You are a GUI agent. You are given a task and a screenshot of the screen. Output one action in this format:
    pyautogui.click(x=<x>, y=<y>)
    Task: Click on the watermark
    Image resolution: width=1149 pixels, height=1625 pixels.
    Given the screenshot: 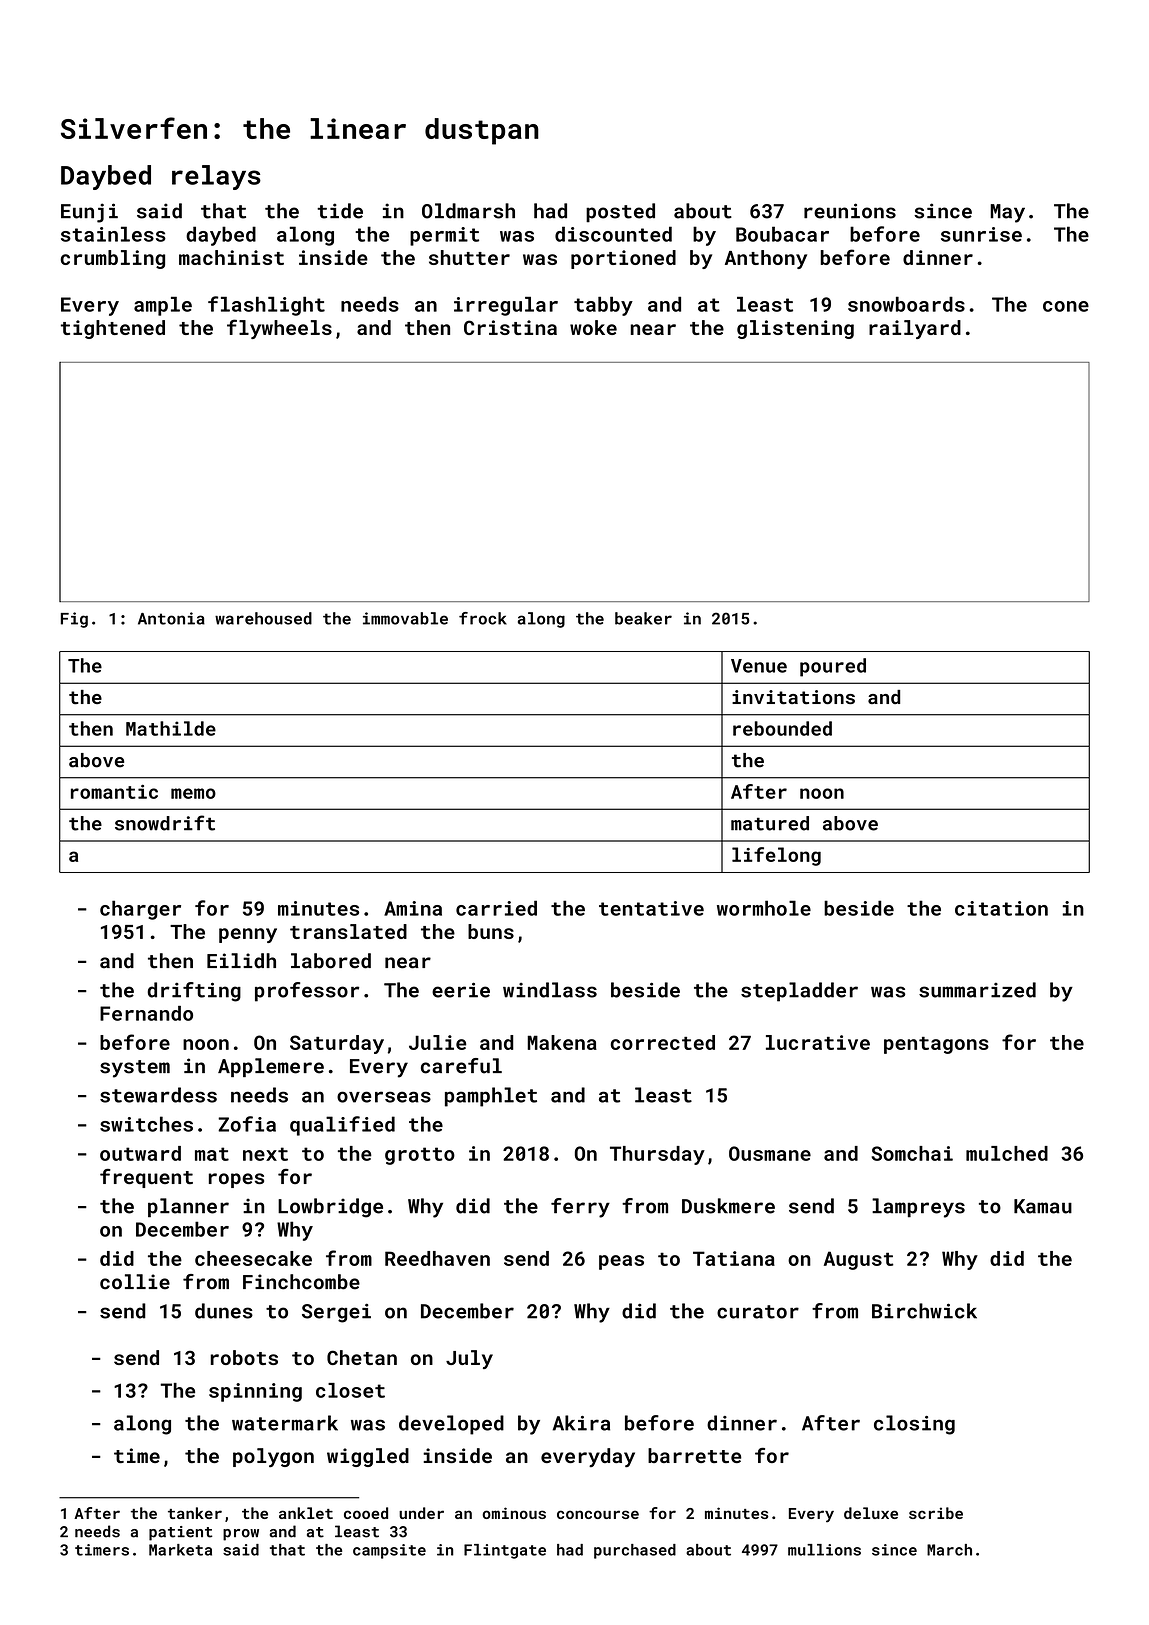 What is the action you would take?
    pyautogui.click(x=285, y=1423)
